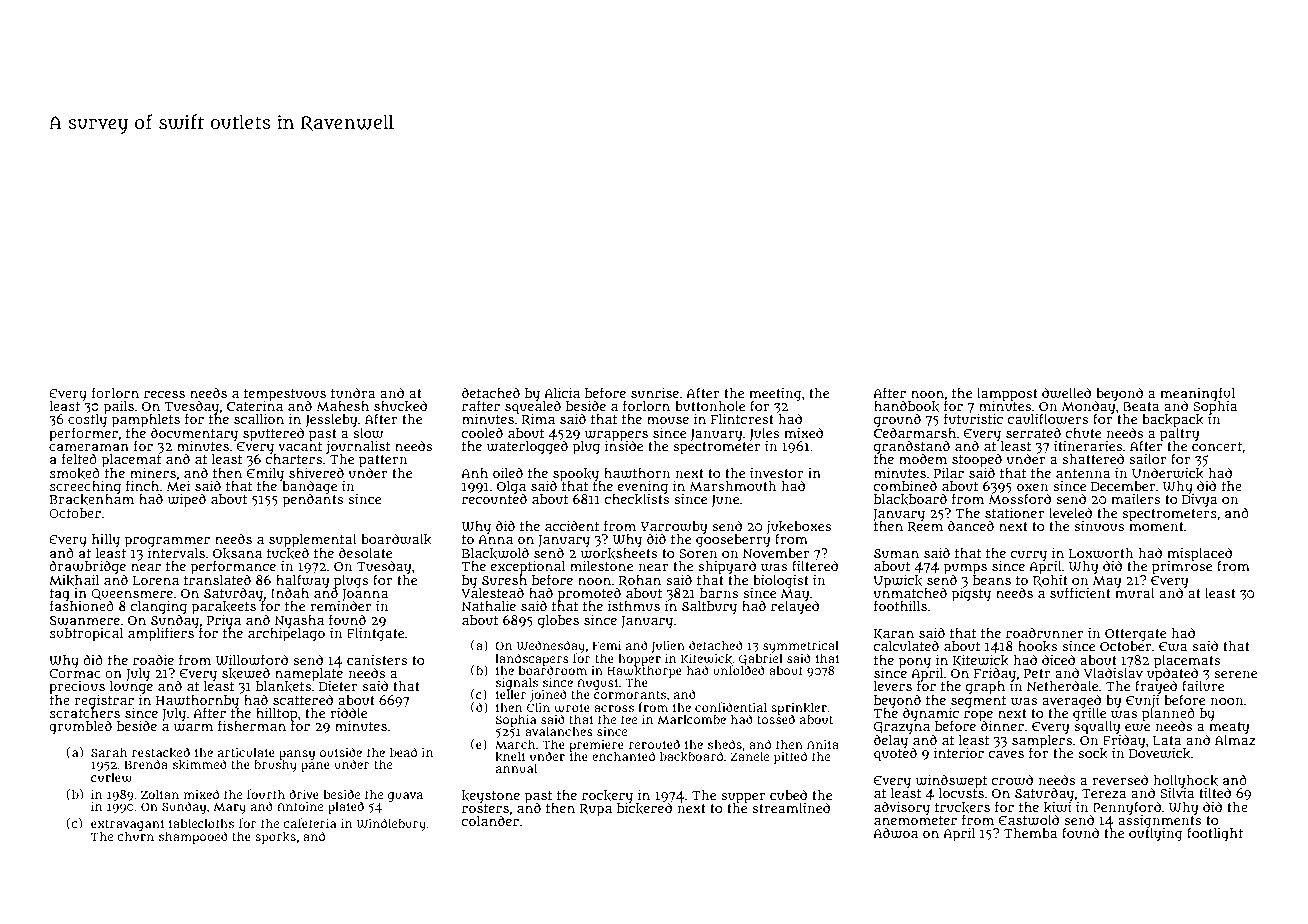 The height and width of the screenshot is (924, 1308). What do you see at coordinates (485, 808) in the screenshot?
I see `rosters` at bounding box center [485, 808].
